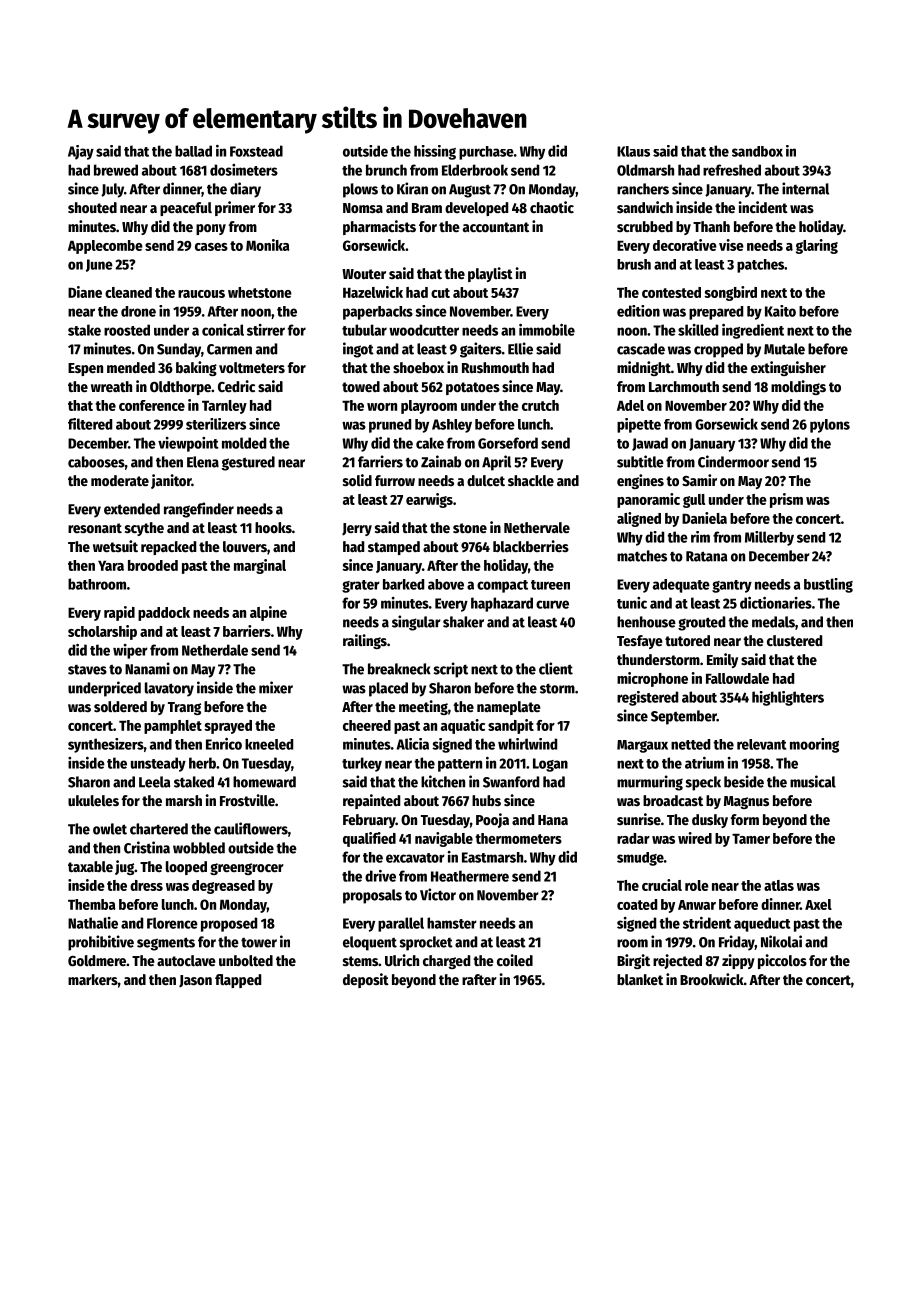 The width and height of the screenshot is (924, 1308). Describe the element at coordinates (169, 689) in the screenshot. I see `lavatory` at that location.
